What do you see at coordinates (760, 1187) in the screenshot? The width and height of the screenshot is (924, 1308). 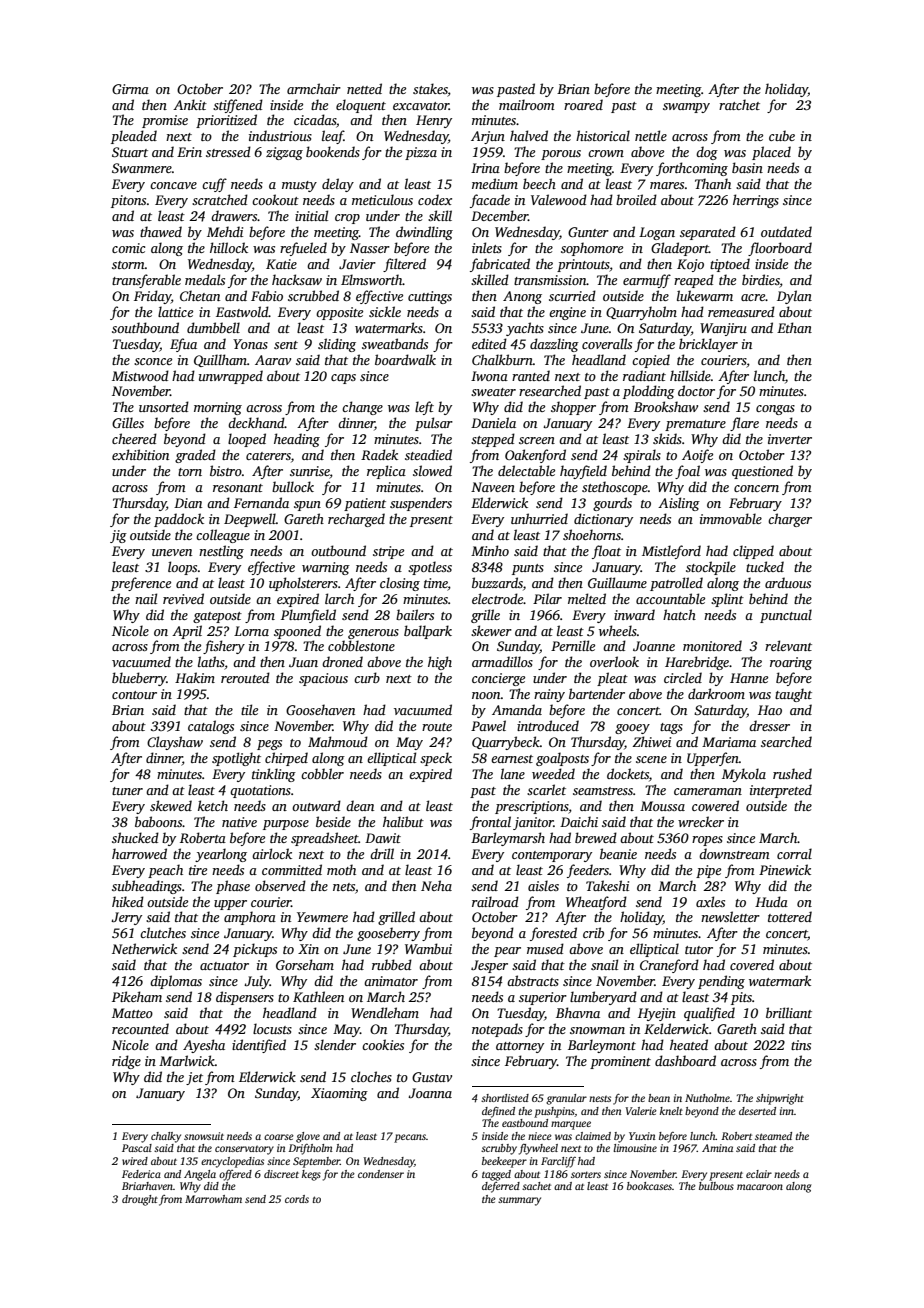 I see `macaroon` at bounding box center [760, 1187].
